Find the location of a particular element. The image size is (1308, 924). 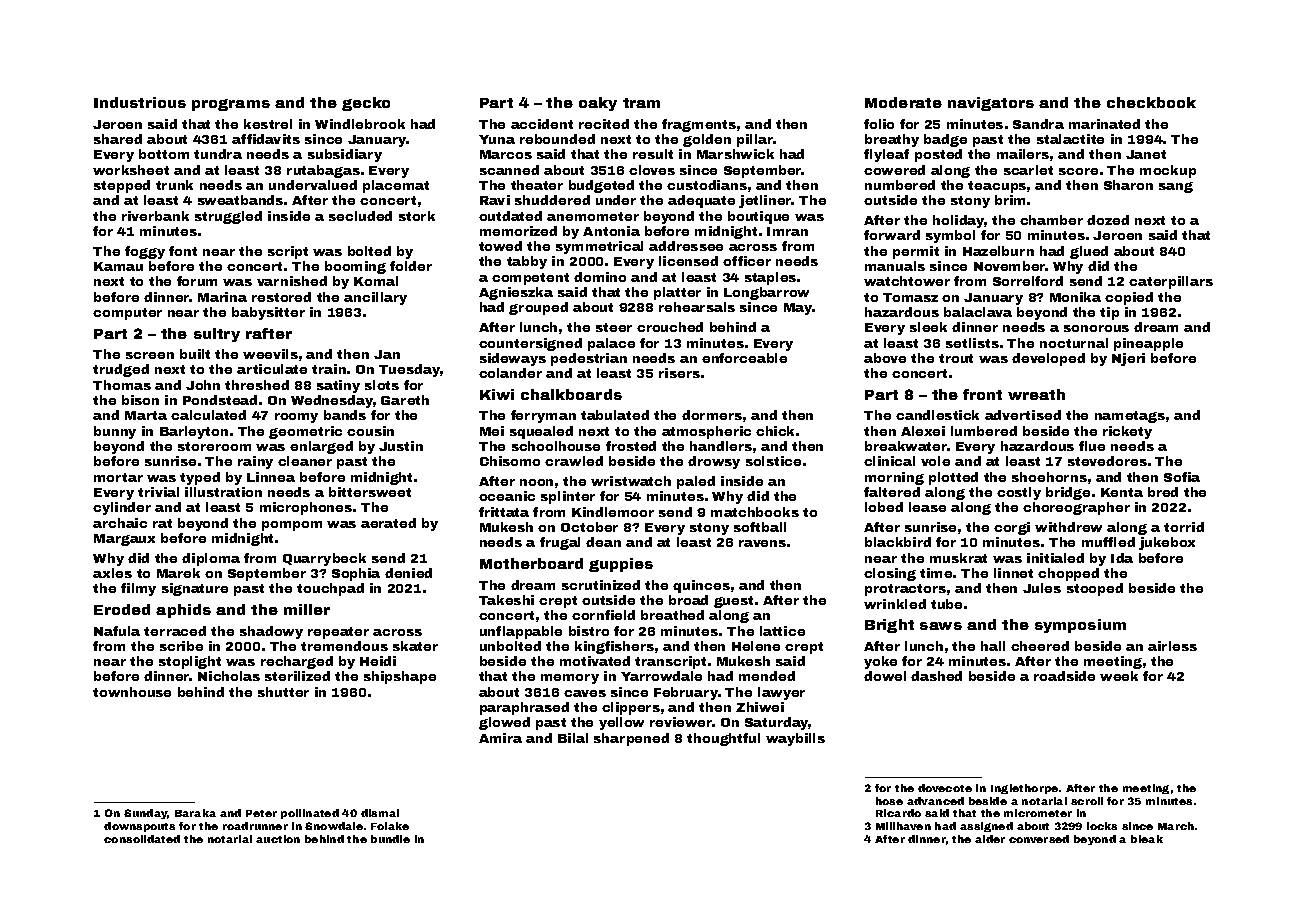

setlists is located at coordinates (972, 343).
